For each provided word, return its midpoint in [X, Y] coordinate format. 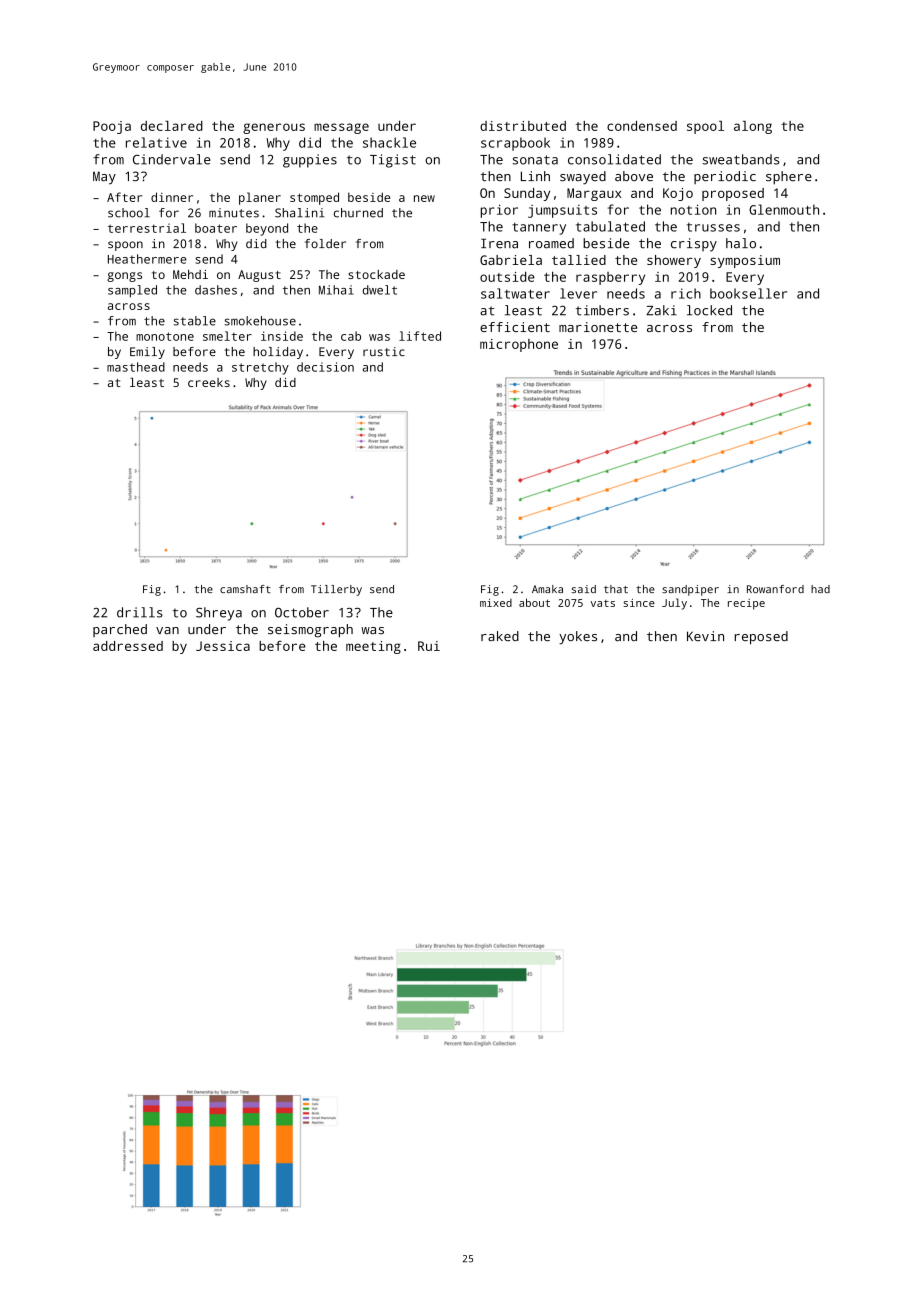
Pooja [112, 127]
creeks [209, 382]
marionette [598, 327]
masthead [136, 367]
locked [709, 310]
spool [705, 127]
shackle [389, 142]
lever [578, 293]
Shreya [219, 614]
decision [325, 367]
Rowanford [775, 589]
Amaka [547, 589]
